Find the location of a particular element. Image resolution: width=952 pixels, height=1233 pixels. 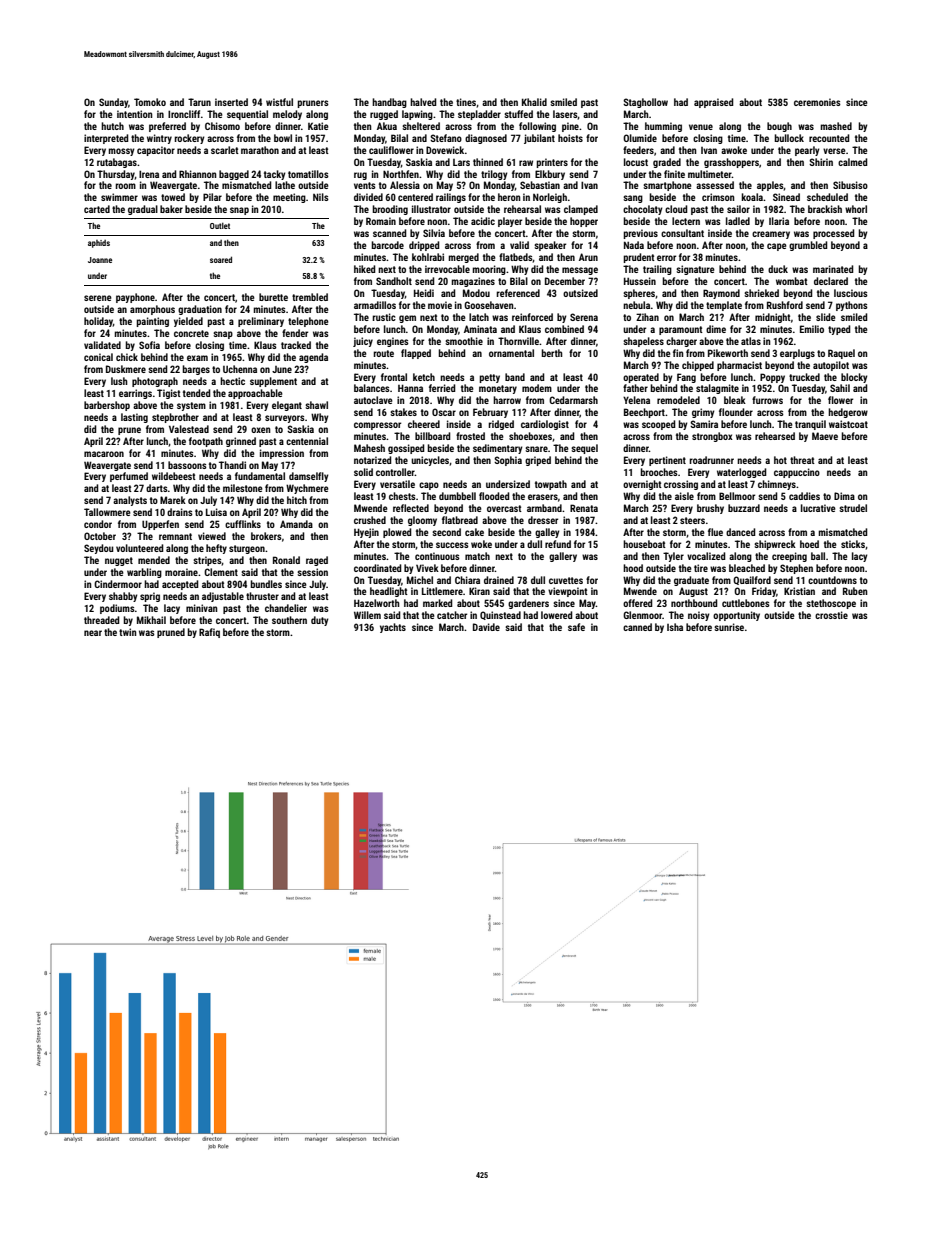

warbling is located at coordinates (144, 573).
